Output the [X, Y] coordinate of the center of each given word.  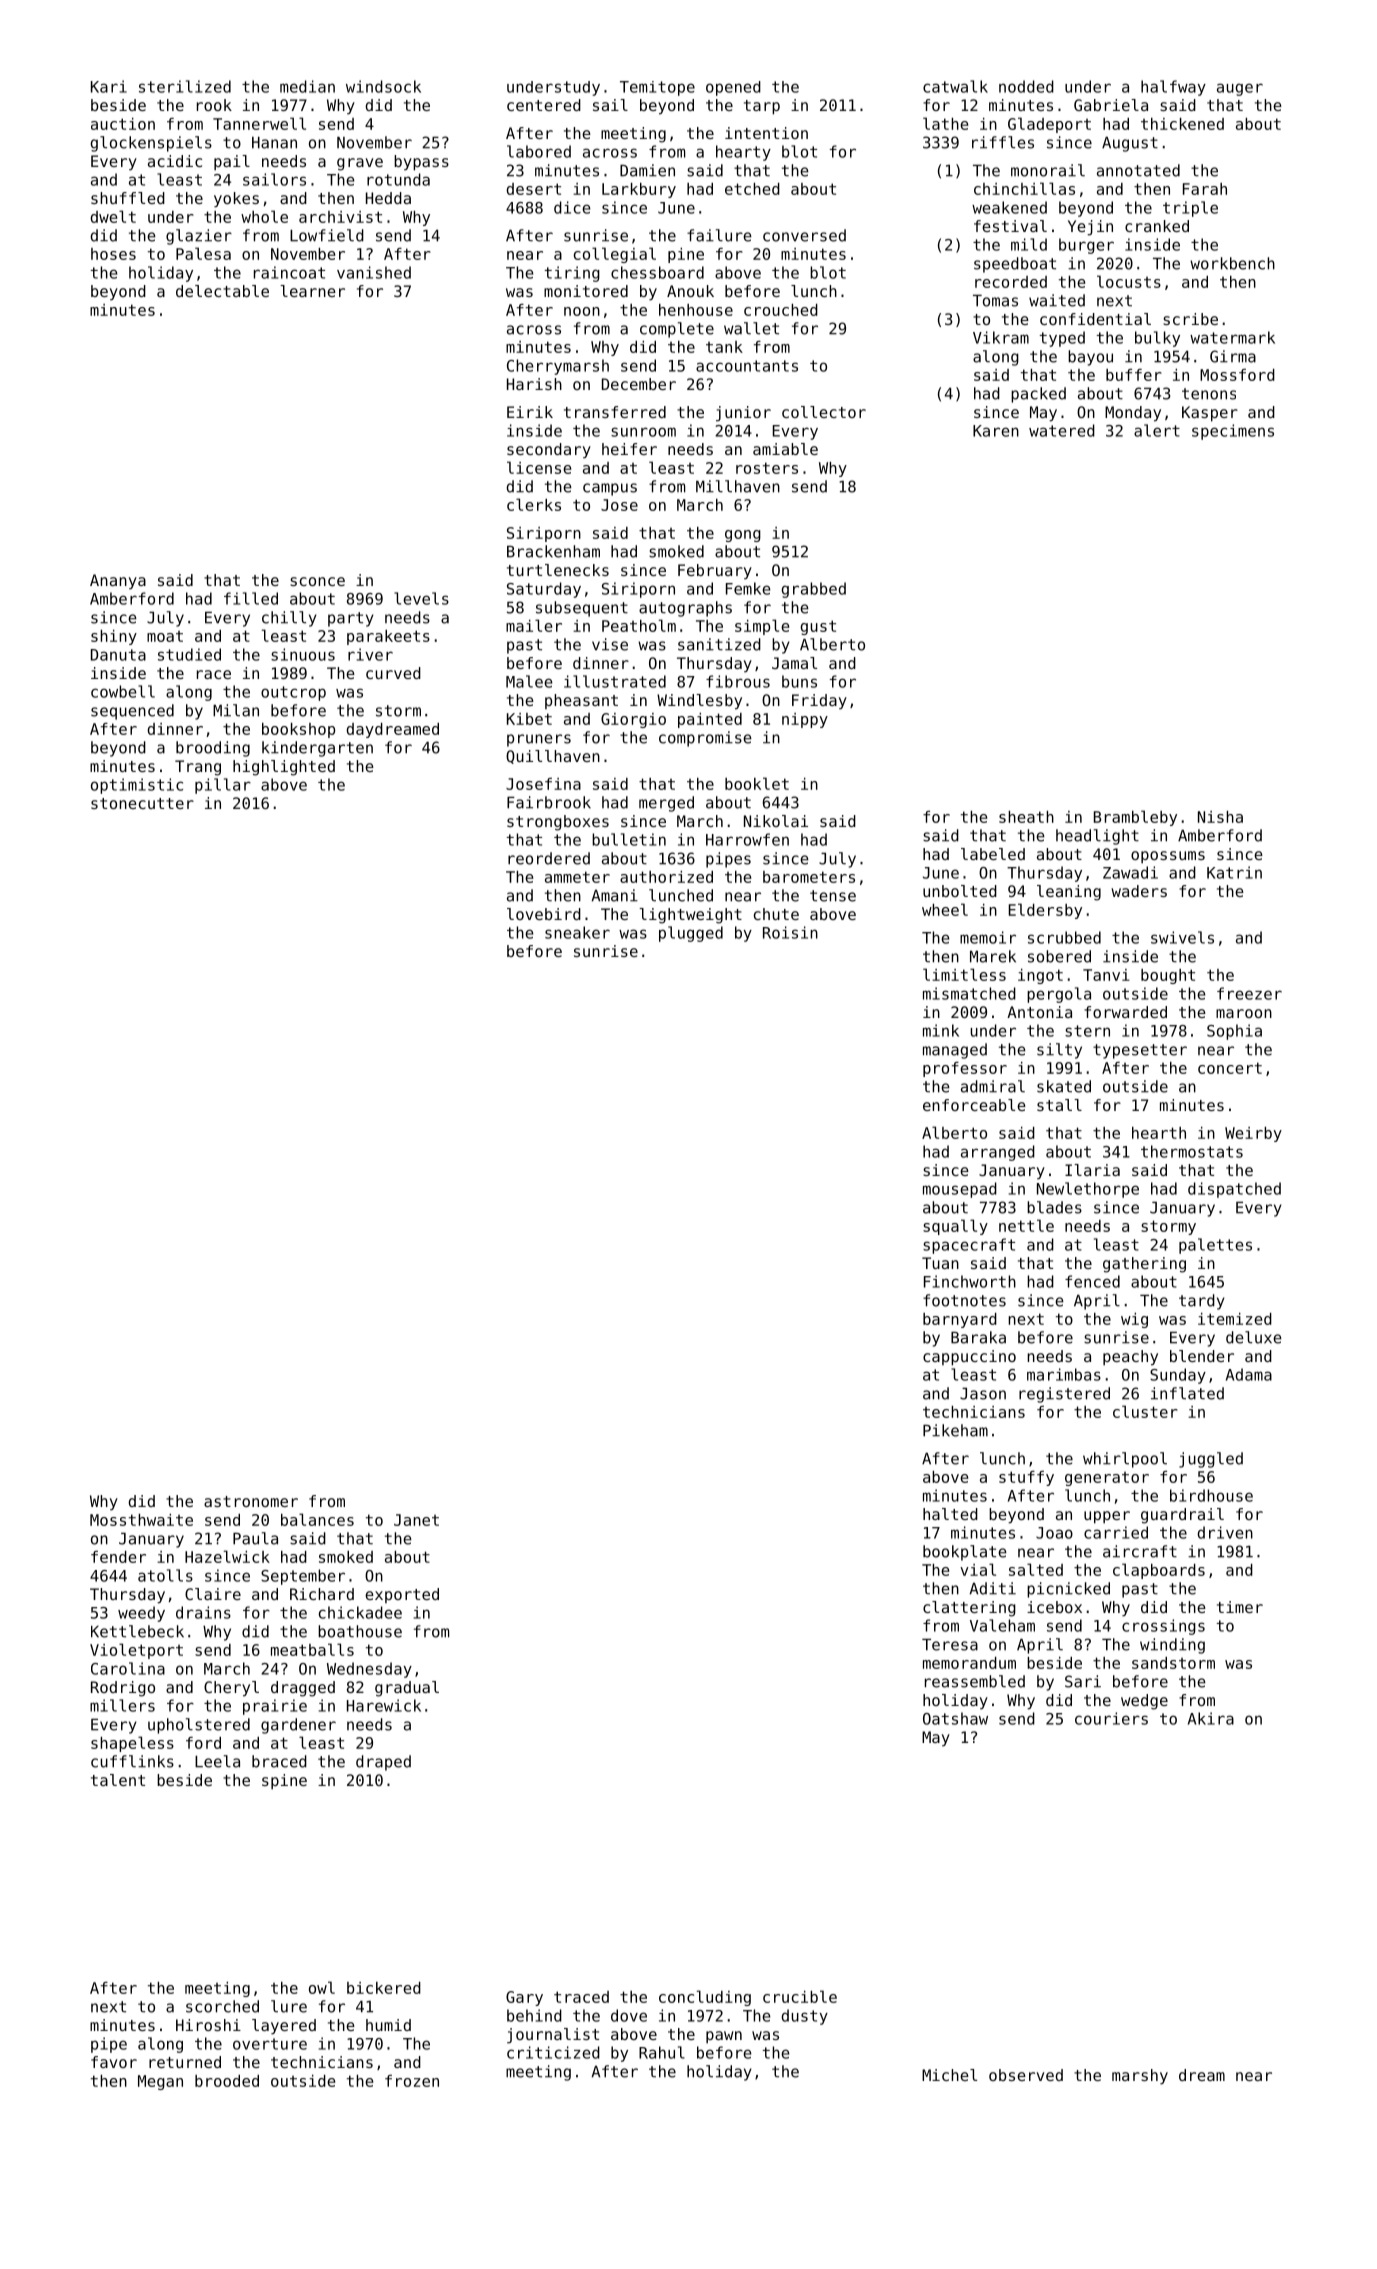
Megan [160, 2082]
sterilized [185, 86]
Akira [1211, 1718]
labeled [993, 854]
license [539, 467]
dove [629, 2015]
